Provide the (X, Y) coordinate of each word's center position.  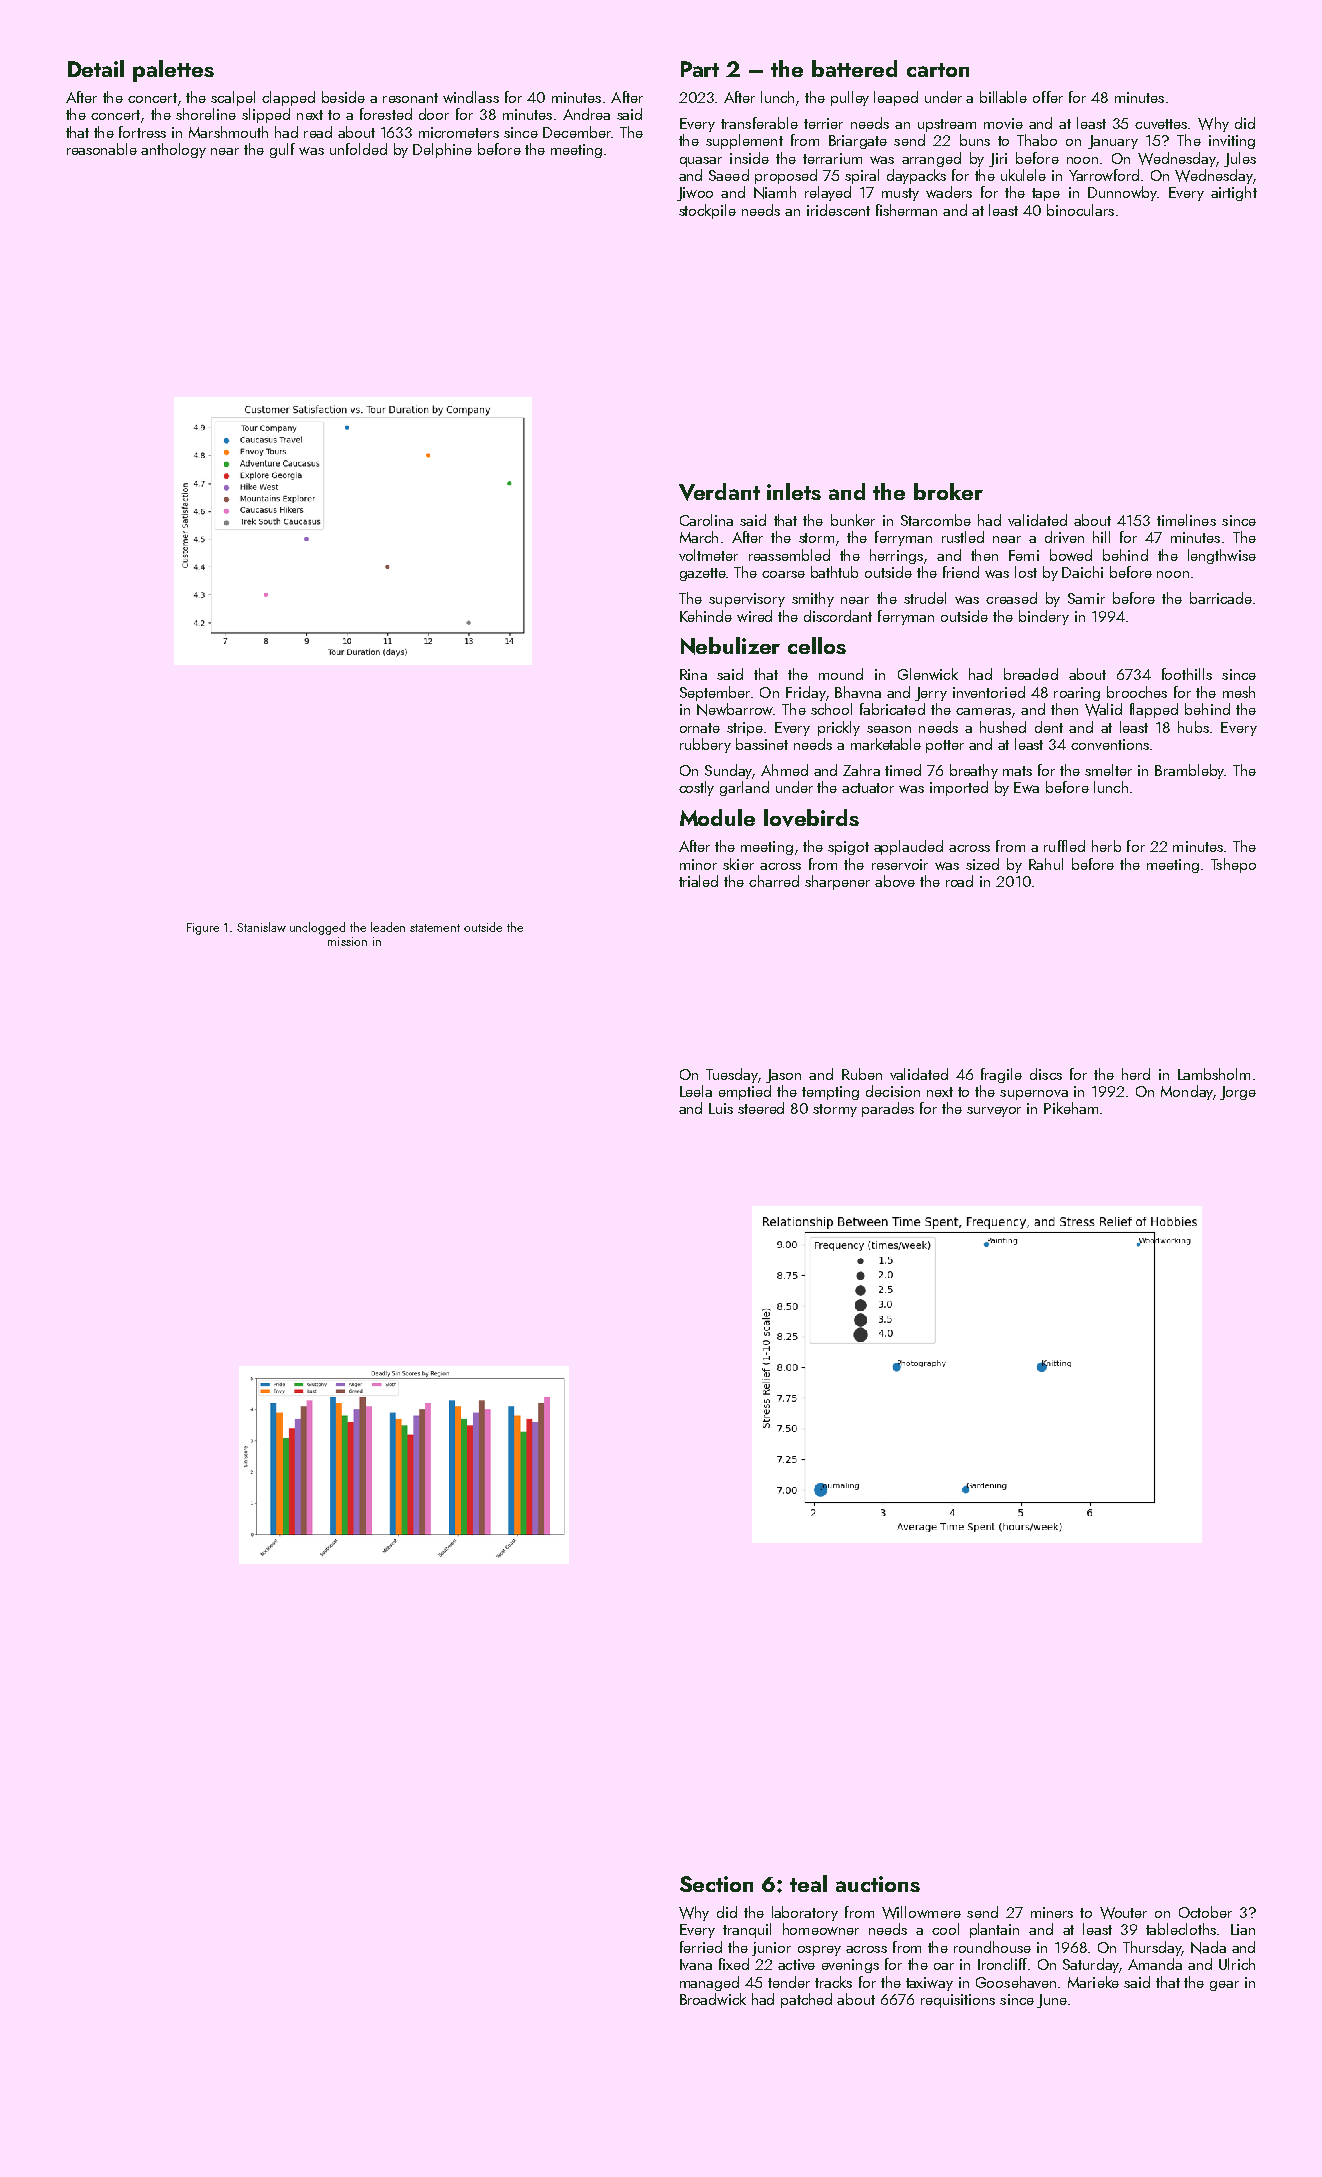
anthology (173, 150)
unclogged (317, 928)
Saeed (729, 175)
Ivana (696, 1964)
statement (435, 928)
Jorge (1238, 1093)
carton (938, 70)
